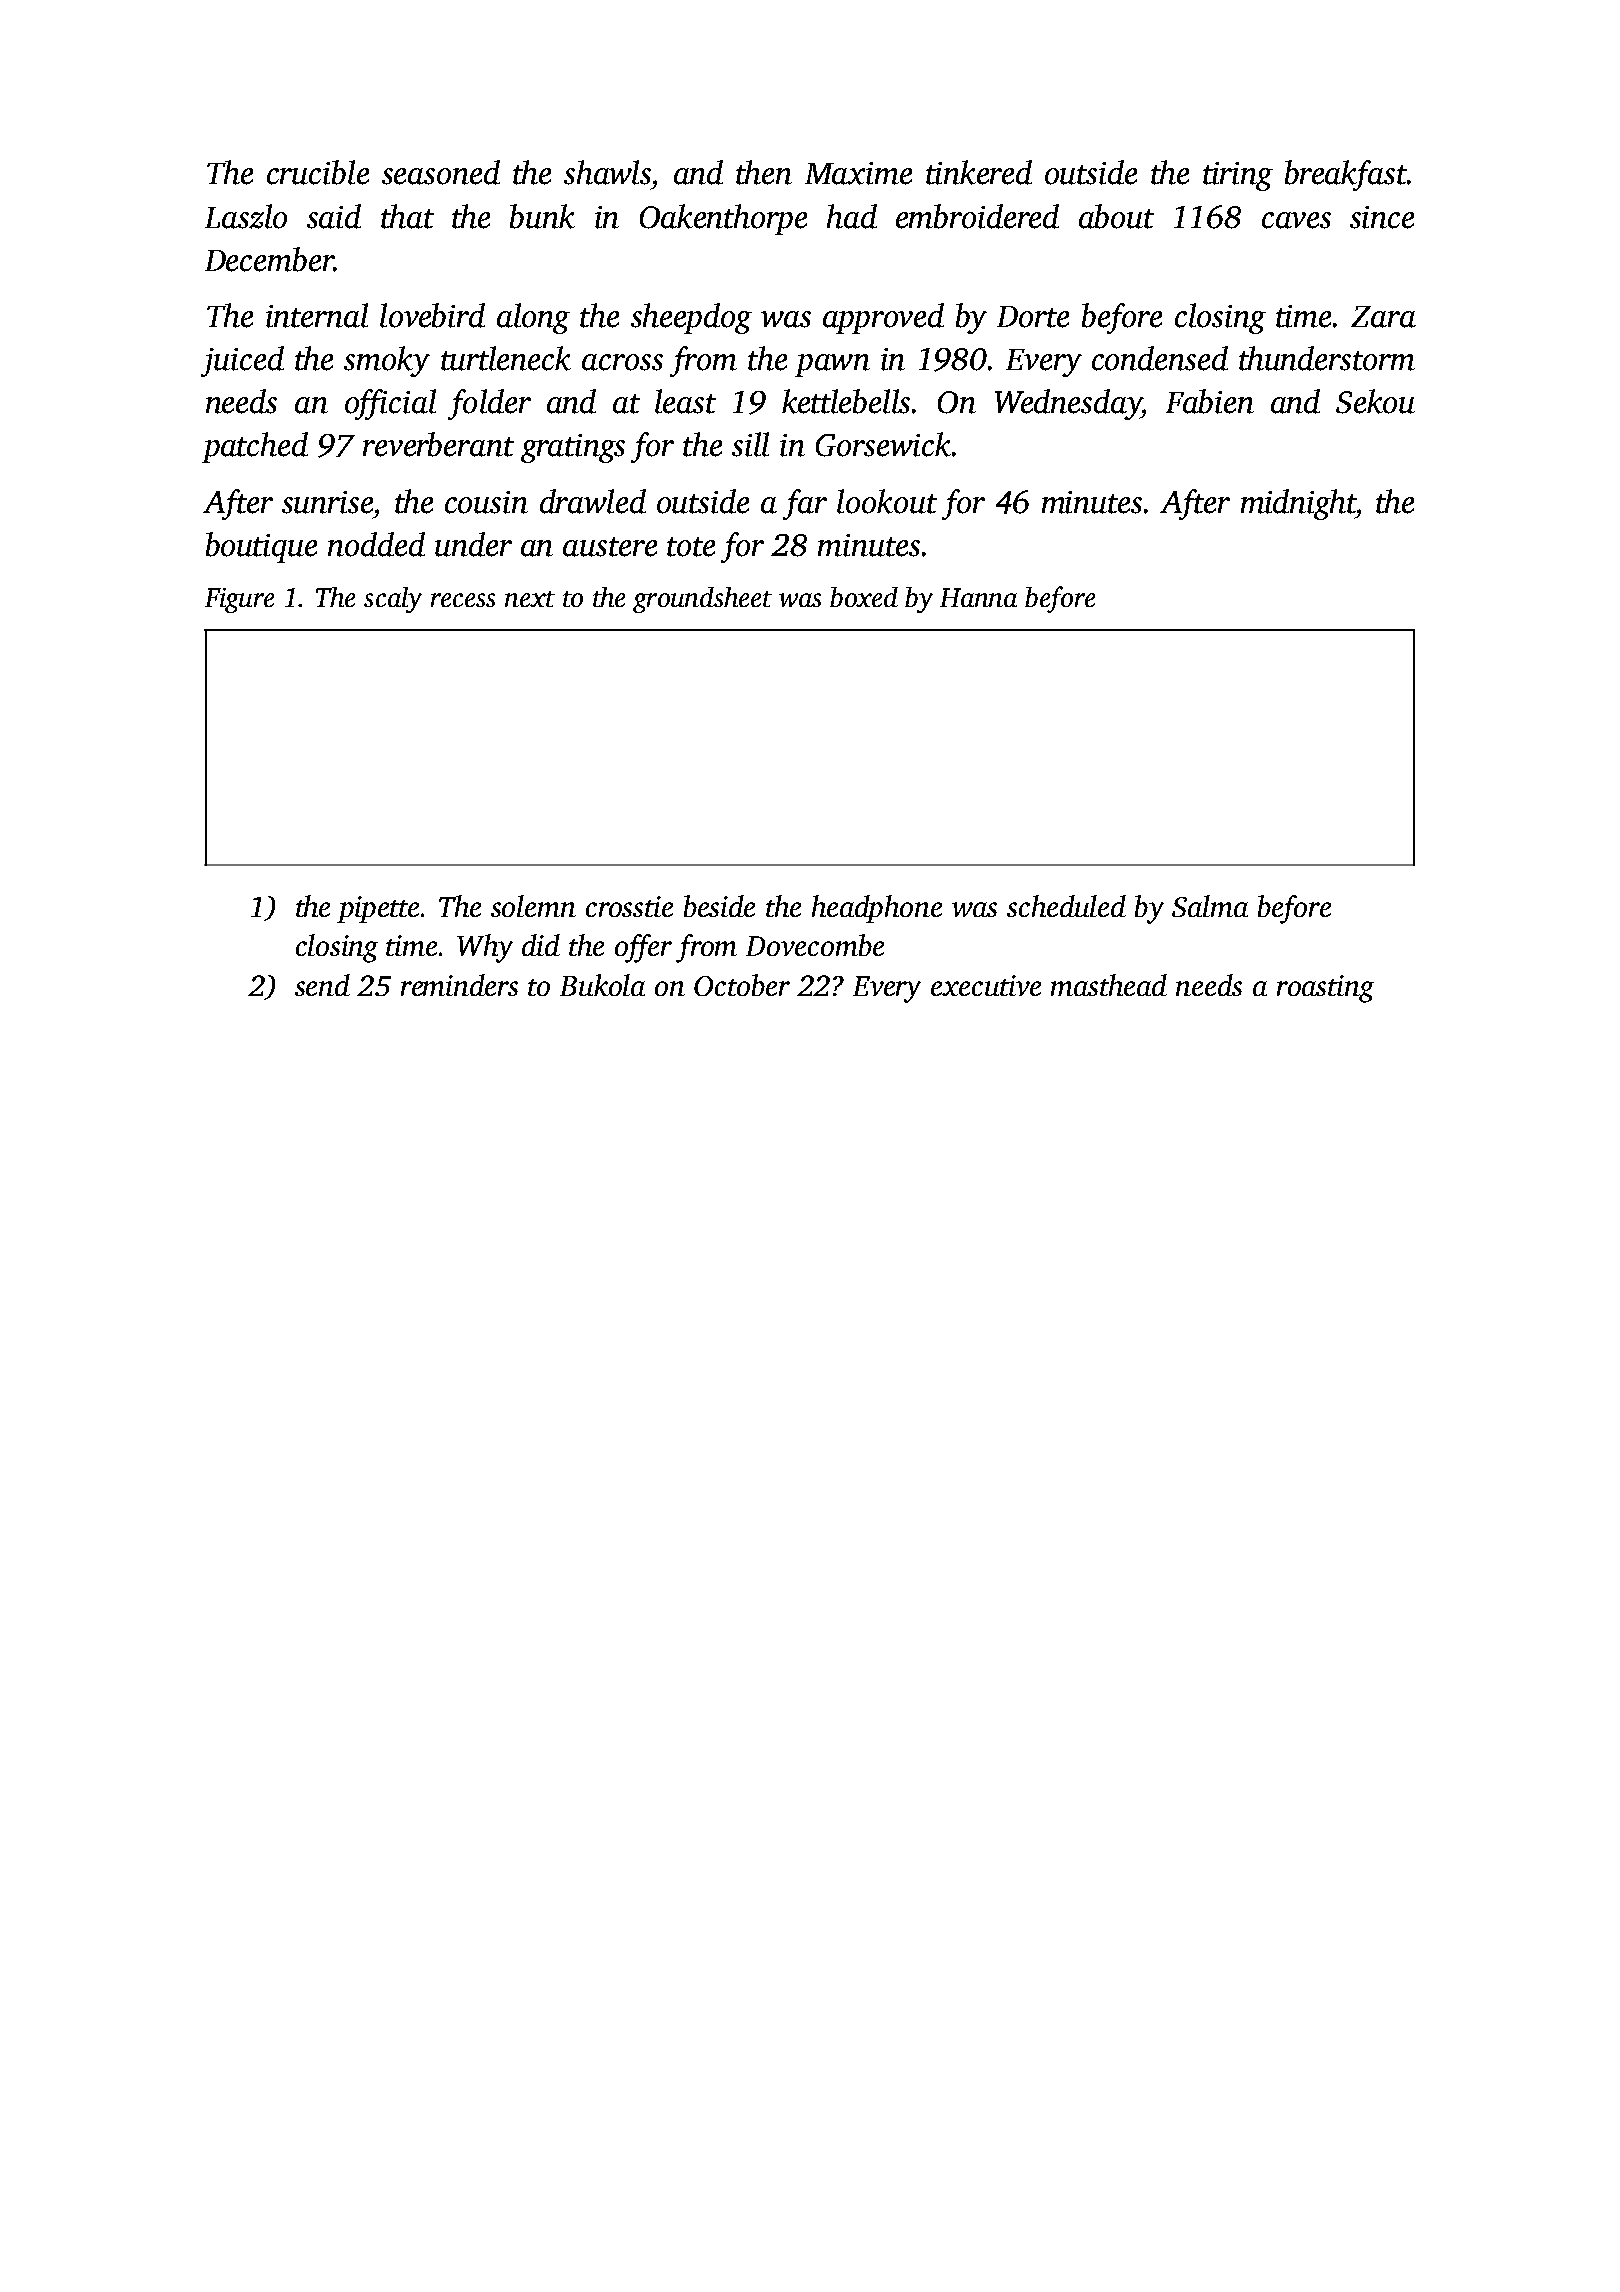 Image resolution: width=1620 pixels, height=2292 pixels. I want to click on reminders, so click(459, 985).
